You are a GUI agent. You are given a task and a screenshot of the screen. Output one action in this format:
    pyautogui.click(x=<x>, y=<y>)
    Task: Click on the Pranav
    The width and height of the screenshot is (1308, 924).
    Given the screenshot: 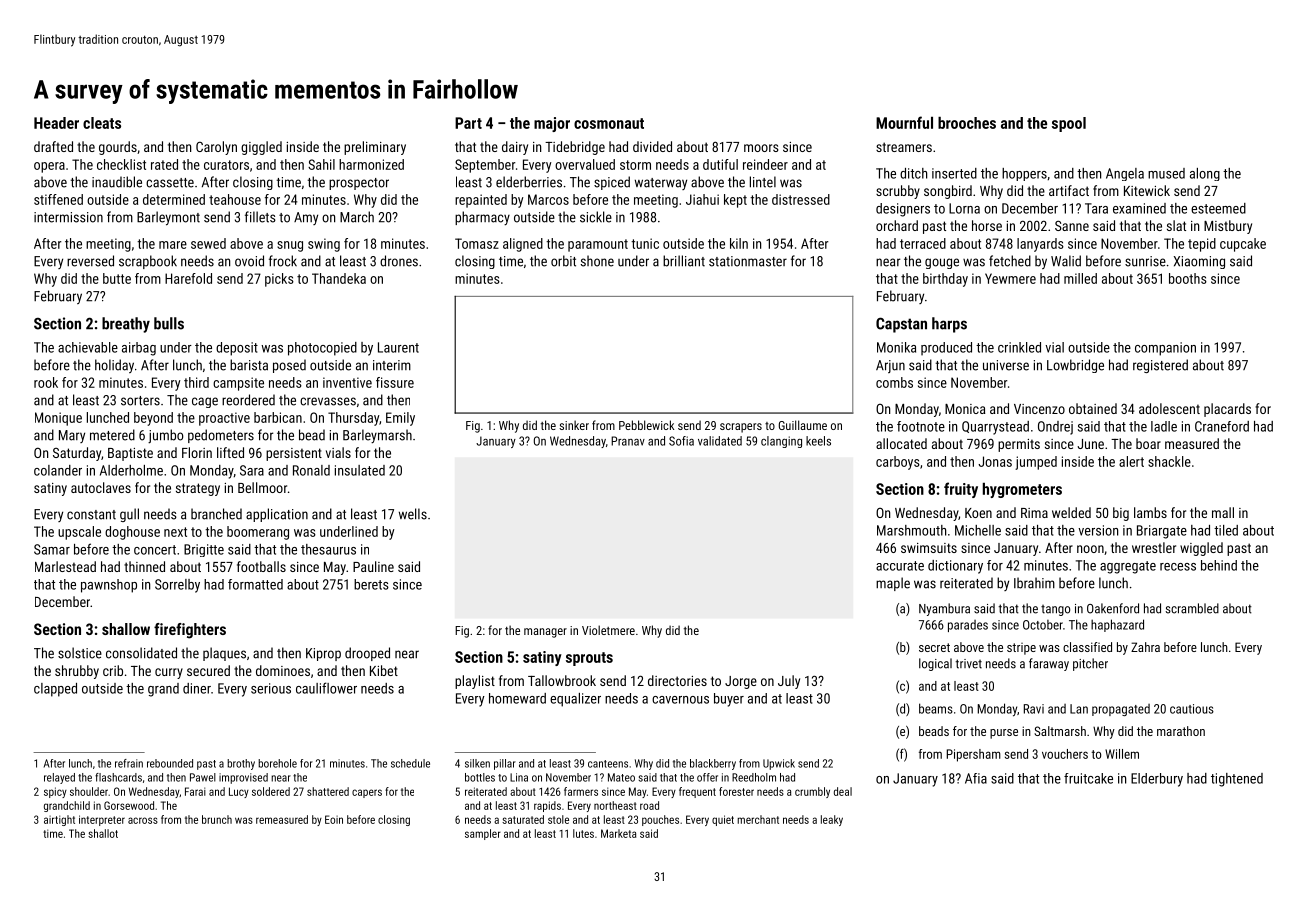 What is the action you would take?
    pyautogui.click(x=628, y=441)
